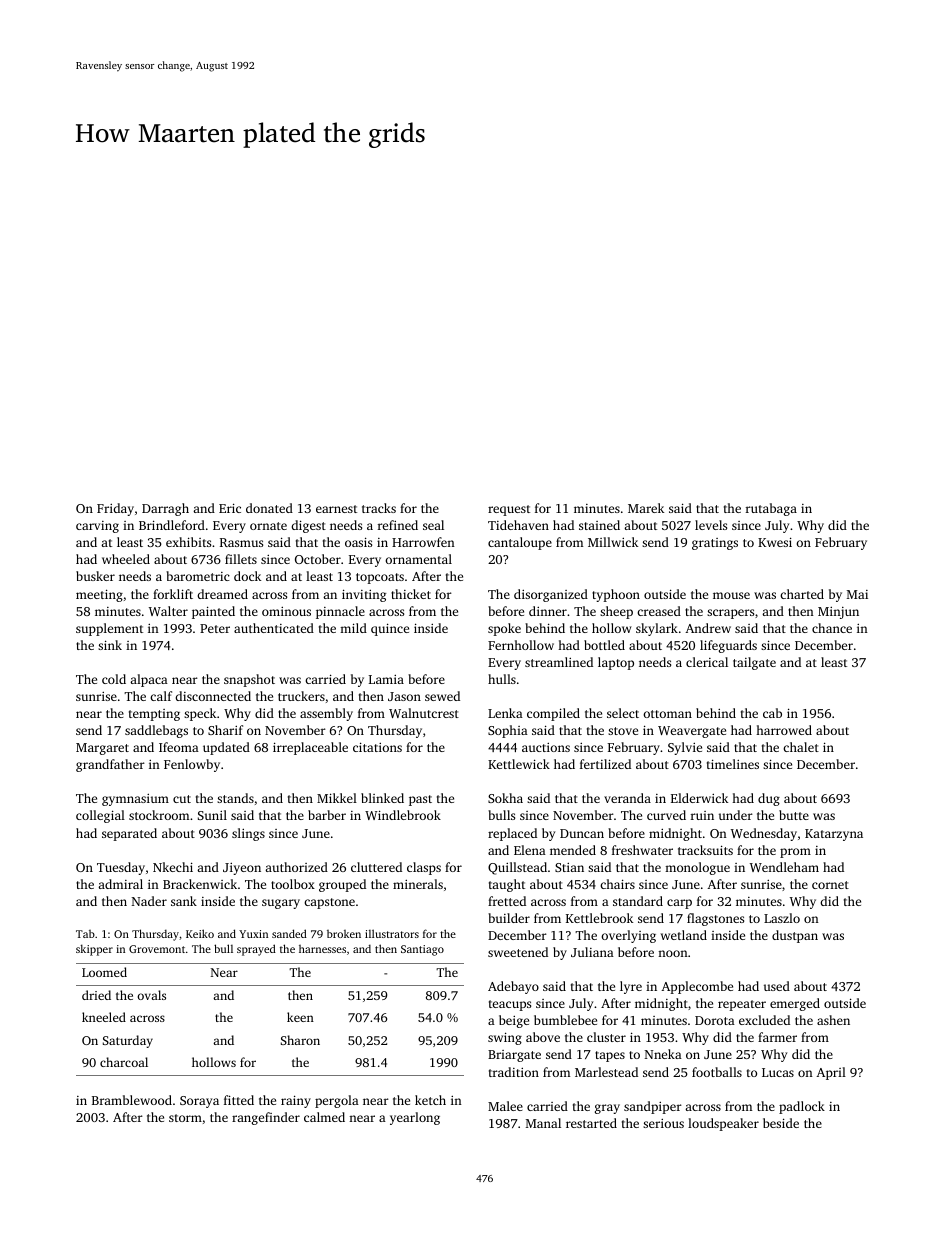  Describe the element at coordinates (132, 1100) in the page. I see `Bramblewood` at that location.
